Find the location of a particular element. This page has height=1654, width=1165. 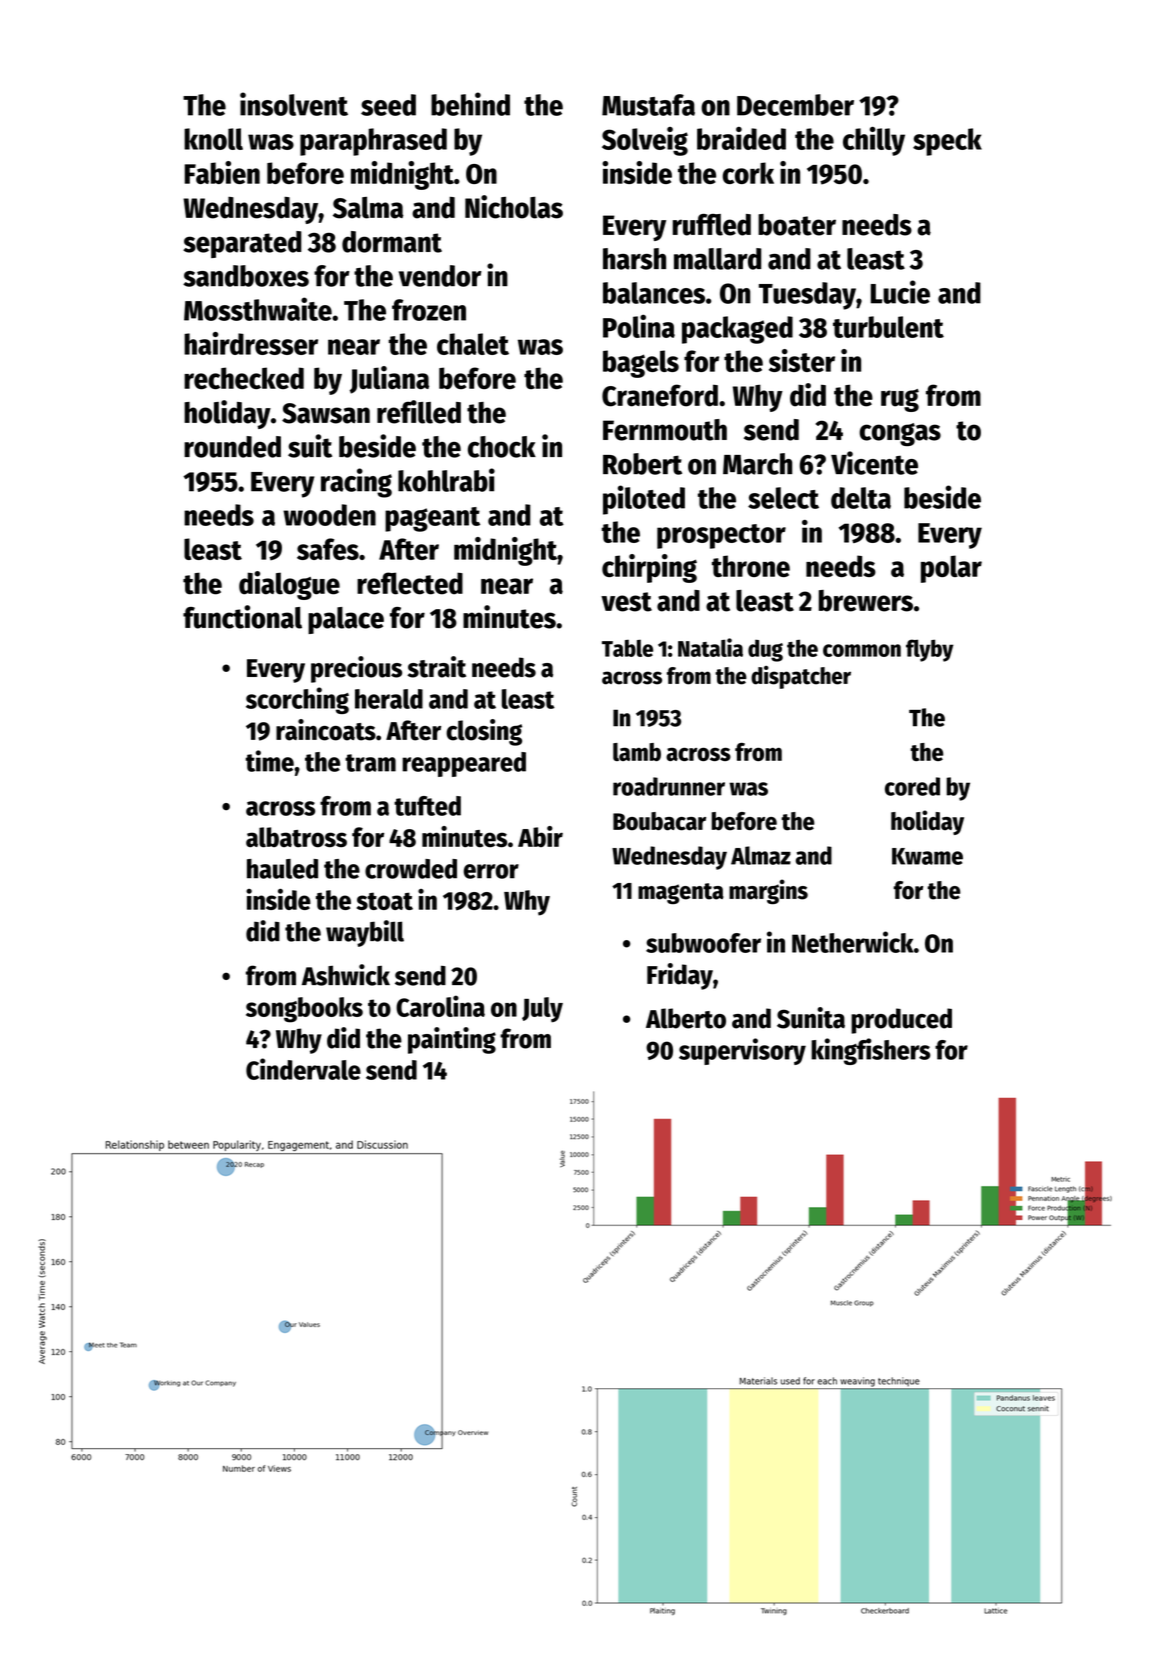

polar is located at coordinates (951, 569).
